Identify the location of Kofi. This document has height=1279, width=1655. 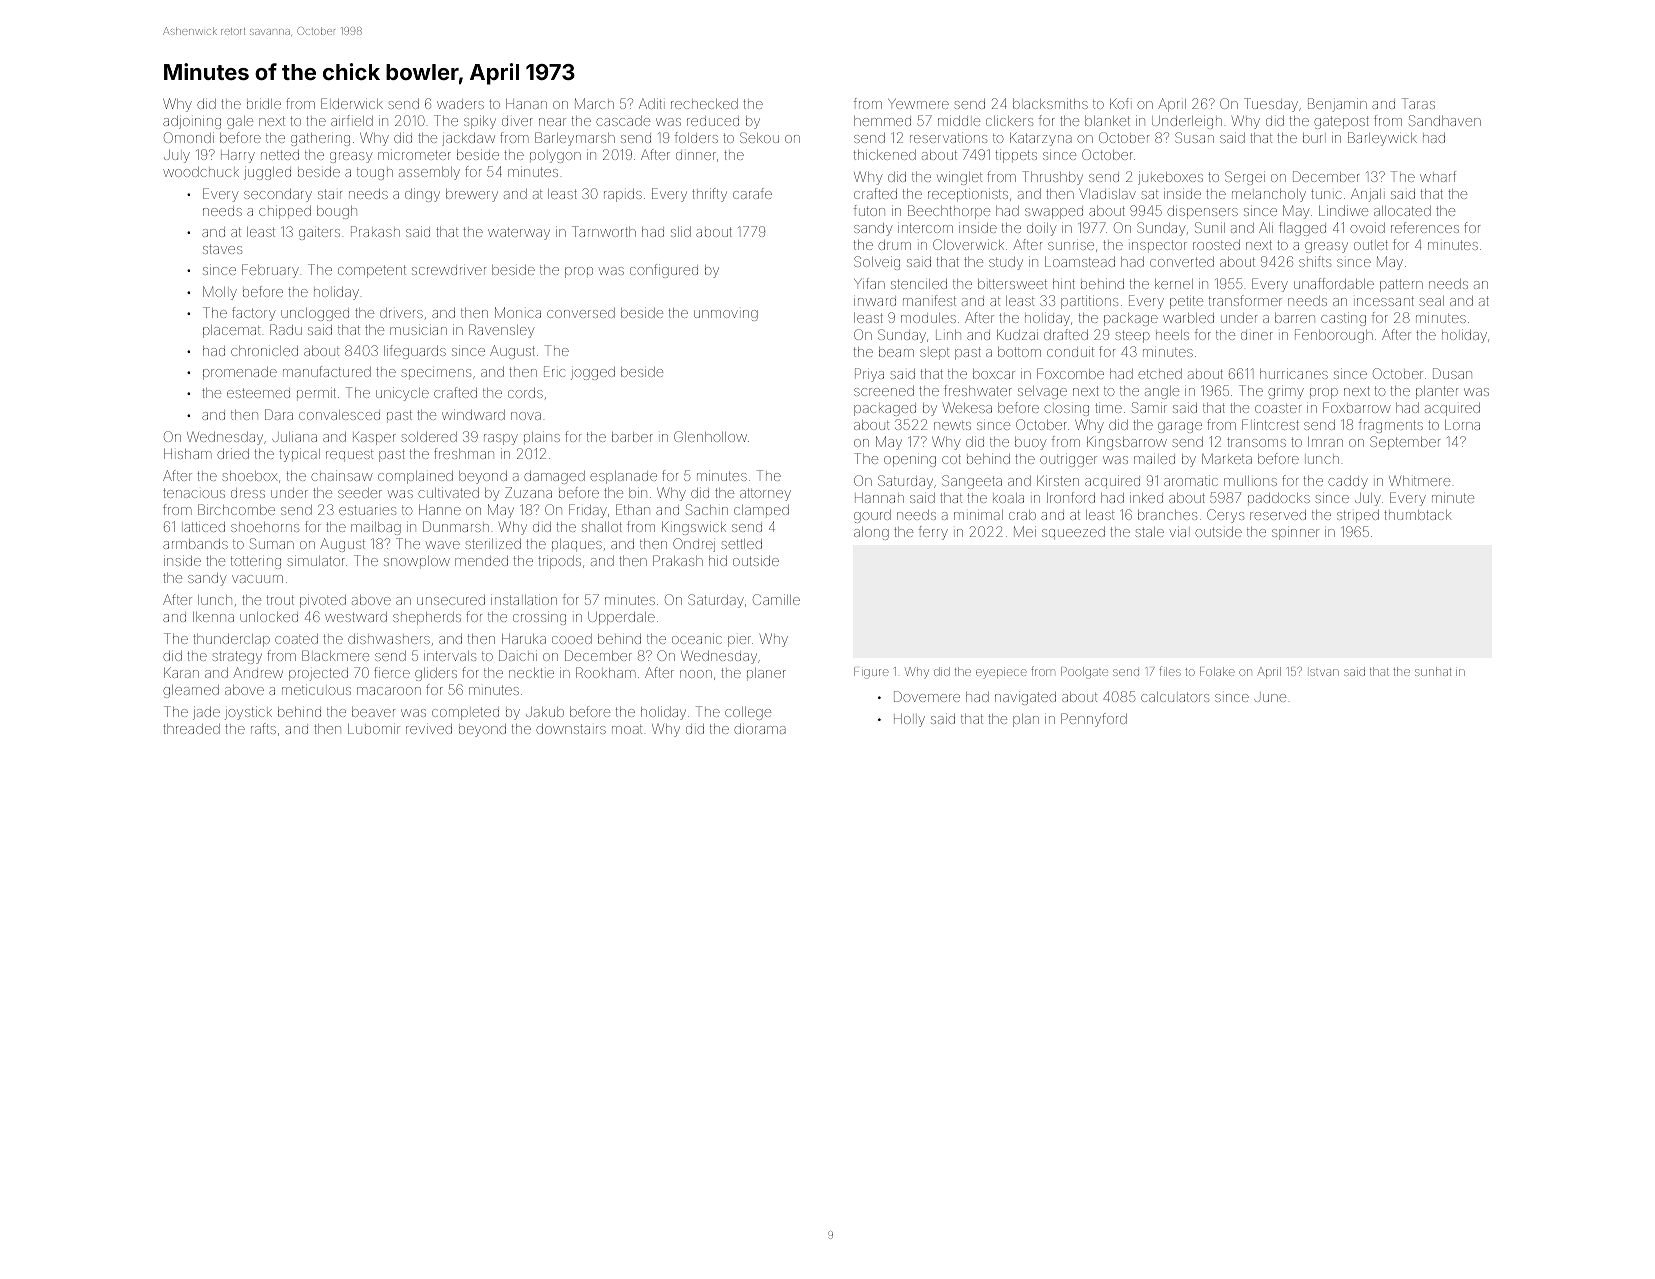
(1119, 103).
